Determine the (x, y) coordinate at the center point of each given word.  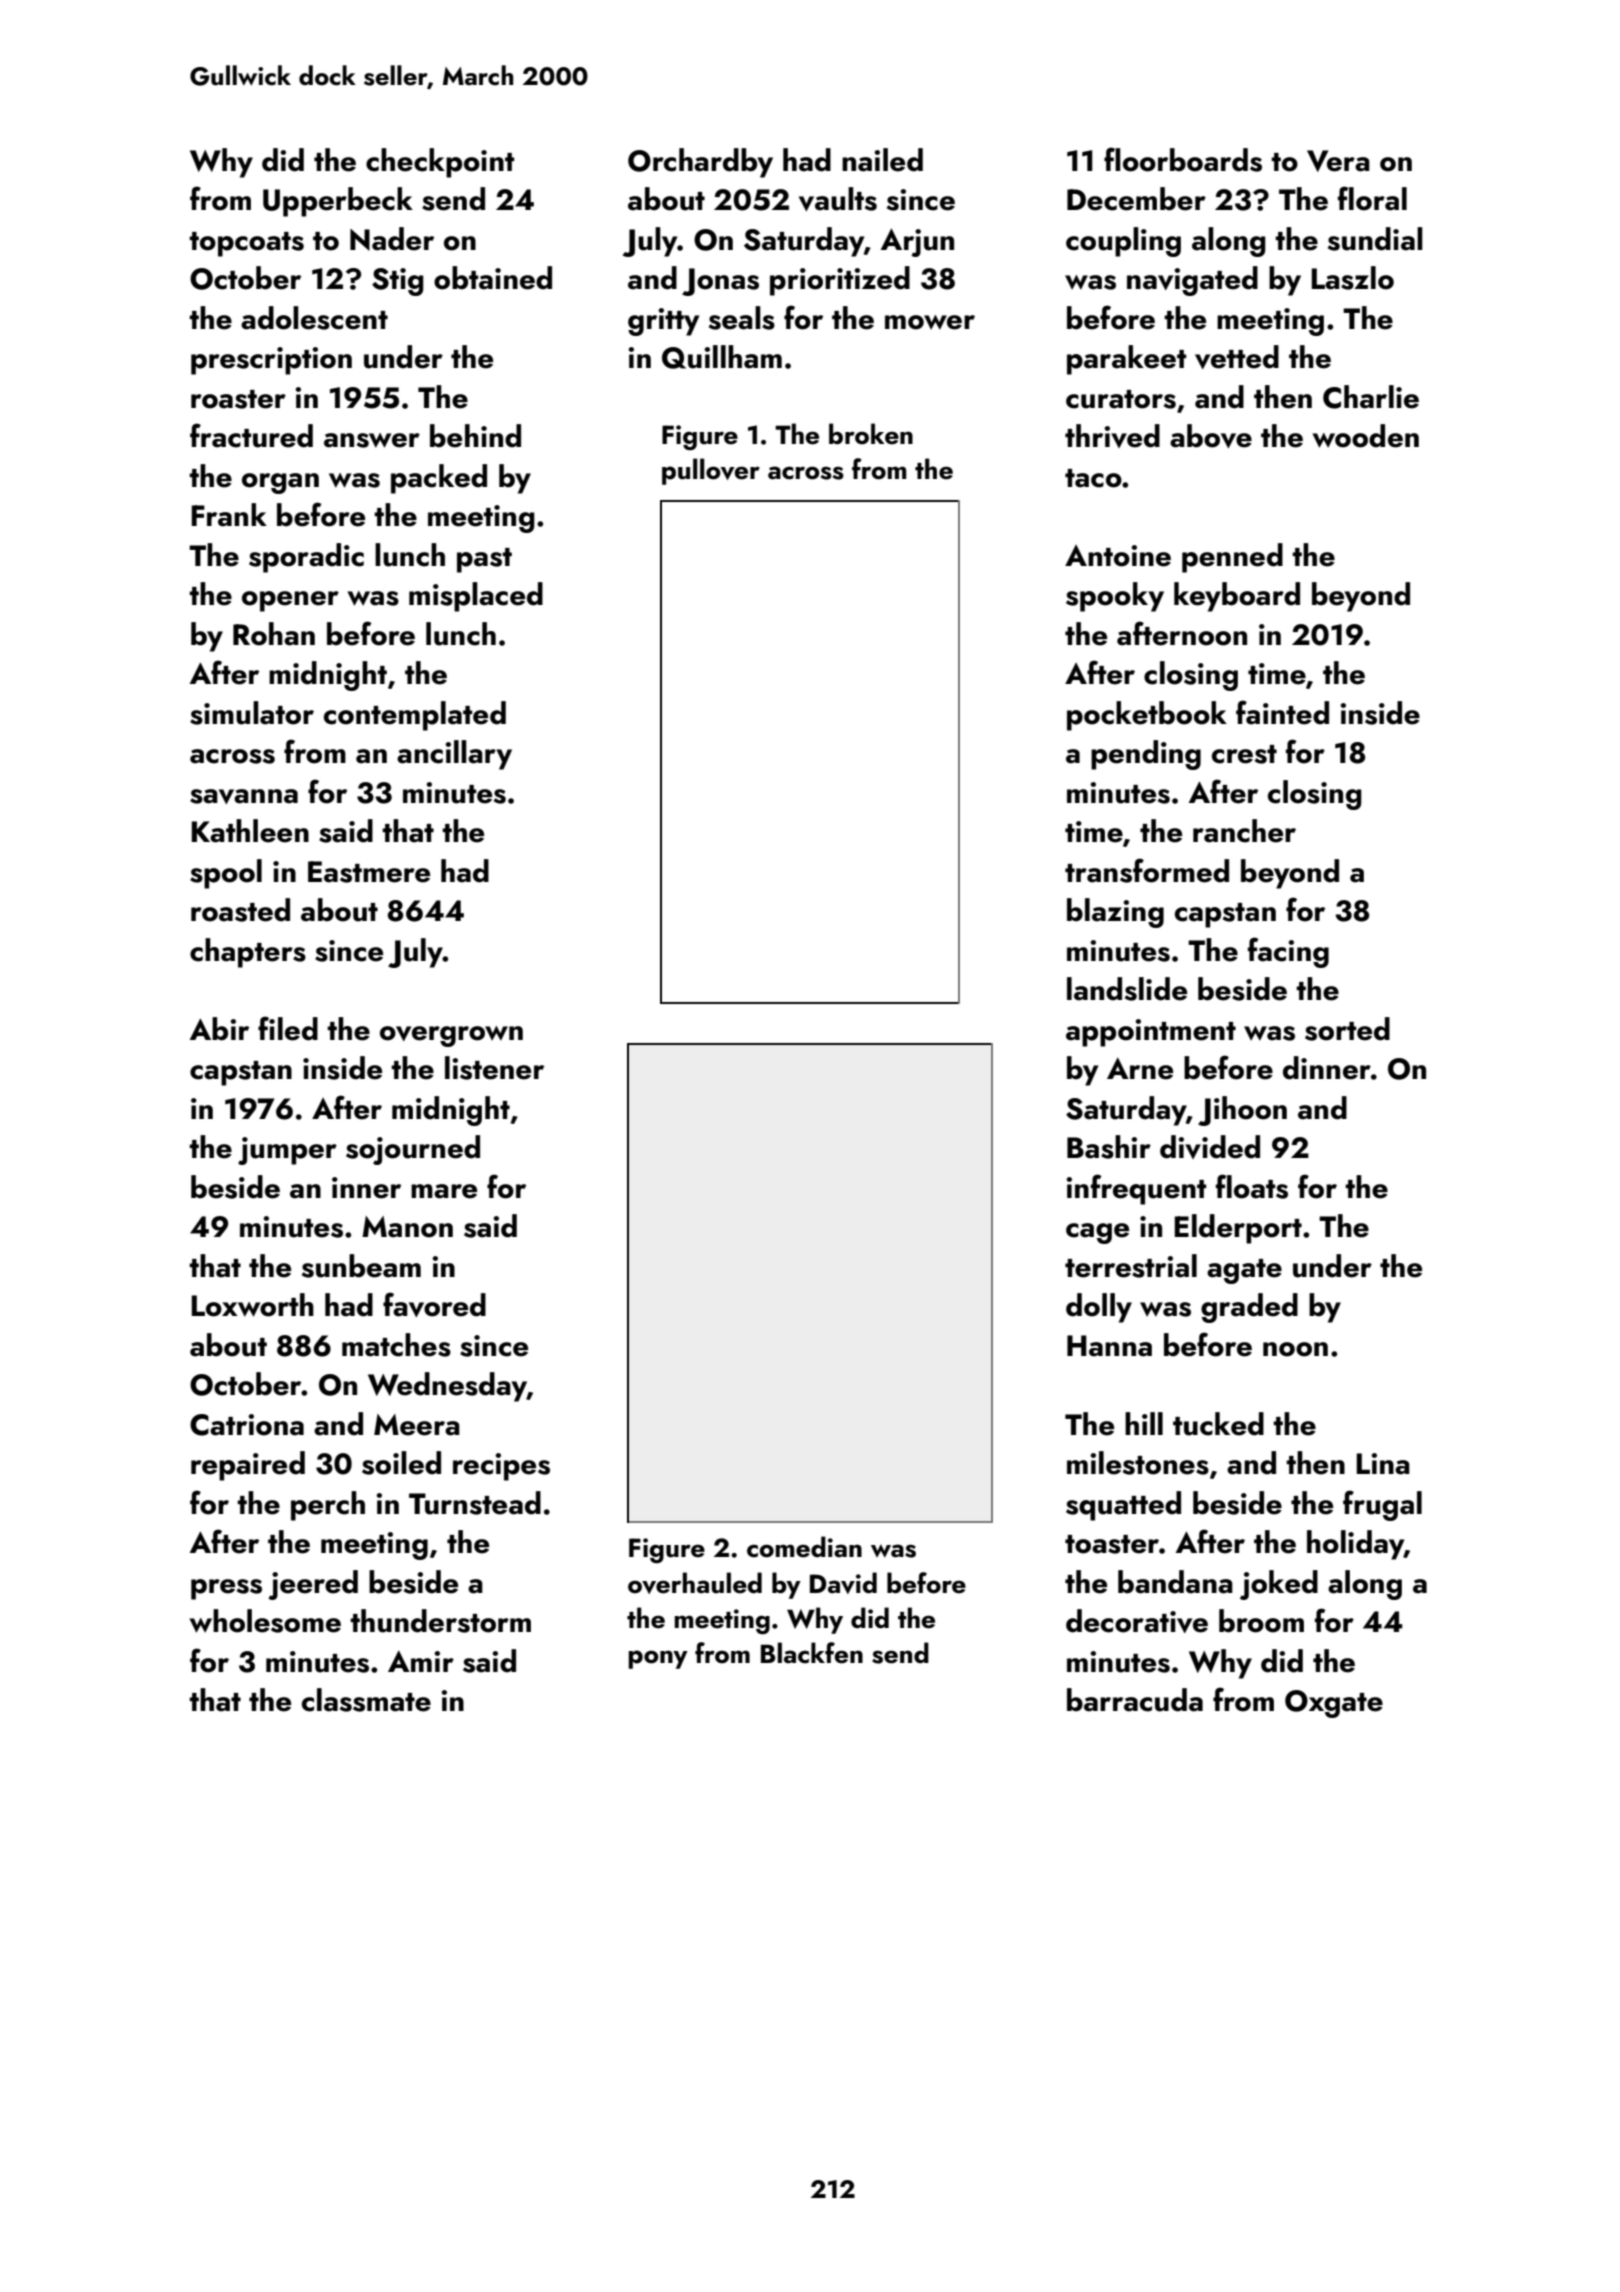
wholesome (265, 1621)
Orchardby (700, 163)
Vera (1338, 161)
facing (1288, 952)
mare (444, 1191)
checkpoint (440, 163)
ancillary (454, 755)
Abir (219, 1029)
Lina (1383, 1464)
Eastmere (369, 872)
